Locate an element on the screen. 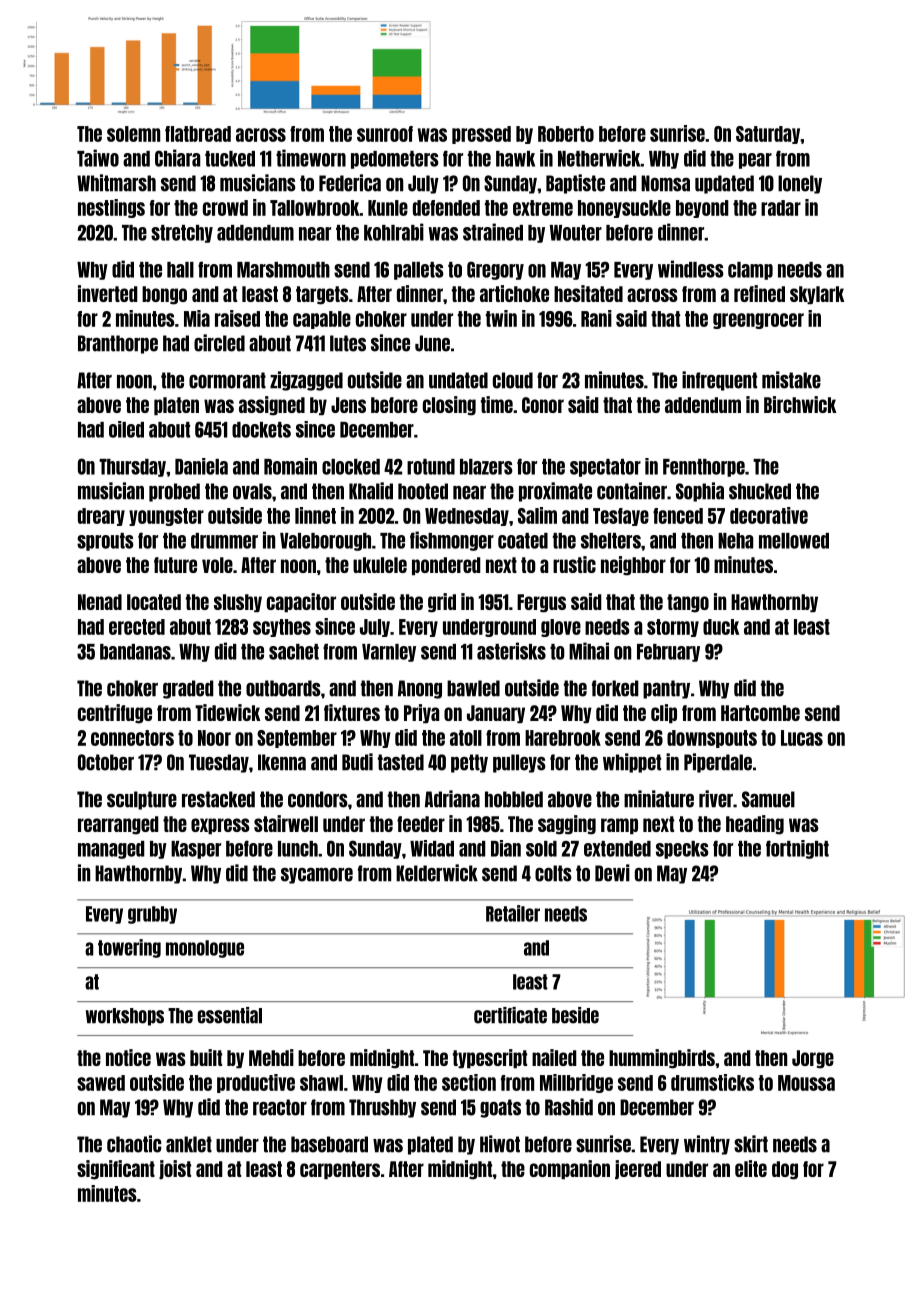 Image resolution: width=924 pixels, height=1308 pixels. flatbread is located at coordinates (198, 134).
